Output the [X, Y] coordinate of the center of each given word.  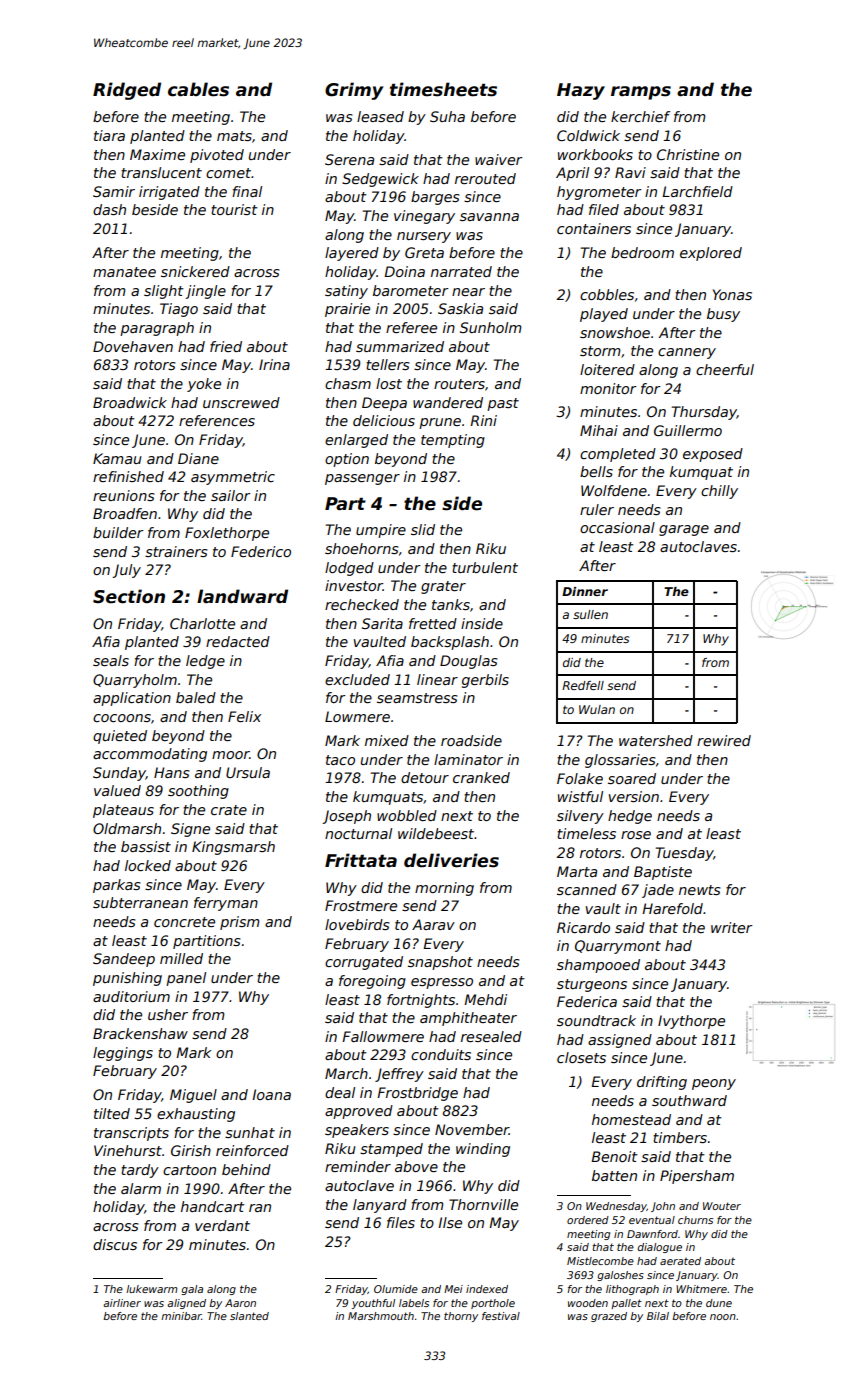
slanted [249, 1316]
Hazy [581, 91]
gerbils [485, 681]
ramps [641, 93]
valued [117, 790]
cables [198, 89]
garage [684, 530]
